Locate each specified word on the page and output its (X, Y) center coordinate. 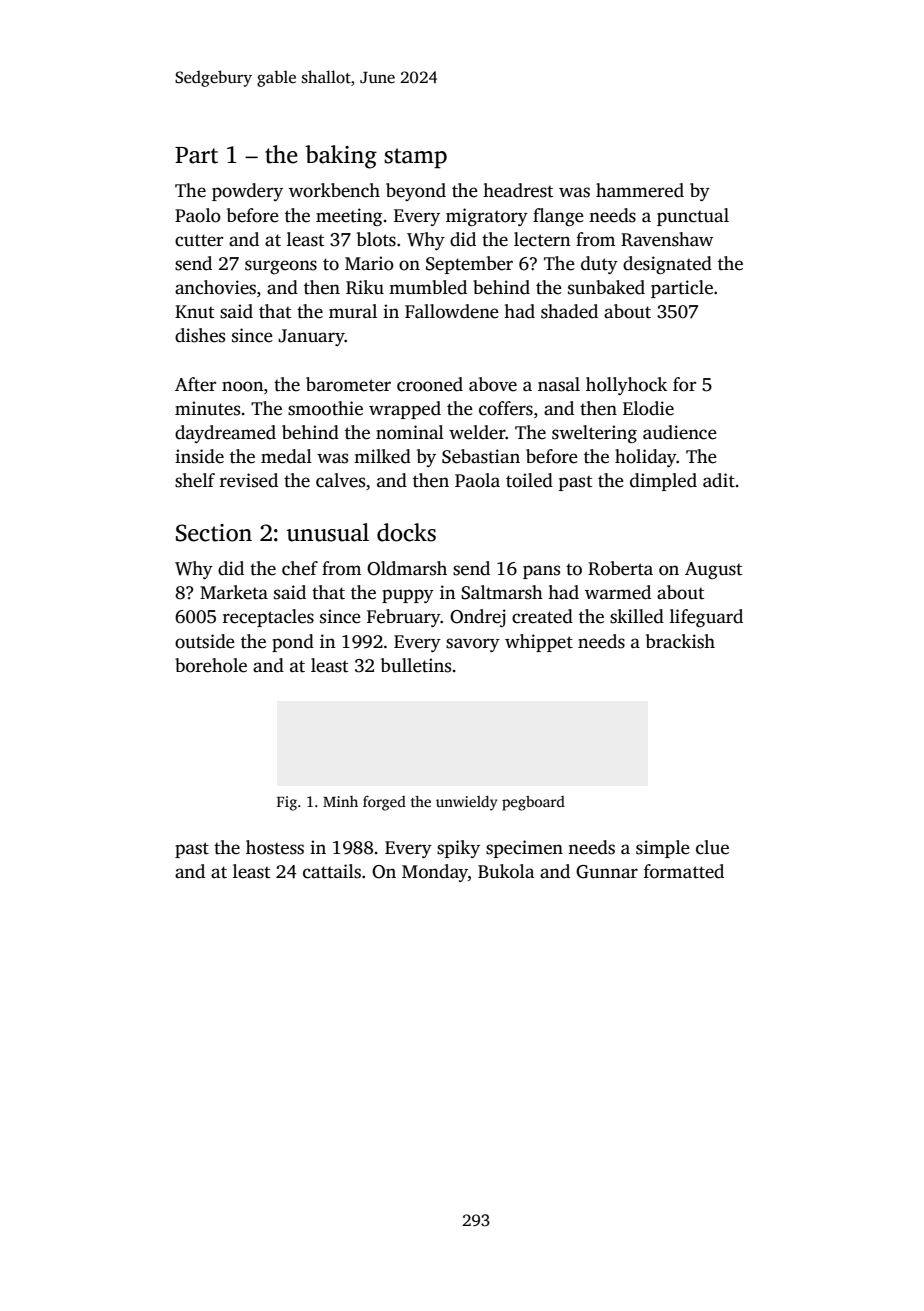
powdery (247, 192)
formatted (684, 871)
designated (667, 265)
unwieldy (466, 803)
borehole (211, 665)
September (469, 265)
